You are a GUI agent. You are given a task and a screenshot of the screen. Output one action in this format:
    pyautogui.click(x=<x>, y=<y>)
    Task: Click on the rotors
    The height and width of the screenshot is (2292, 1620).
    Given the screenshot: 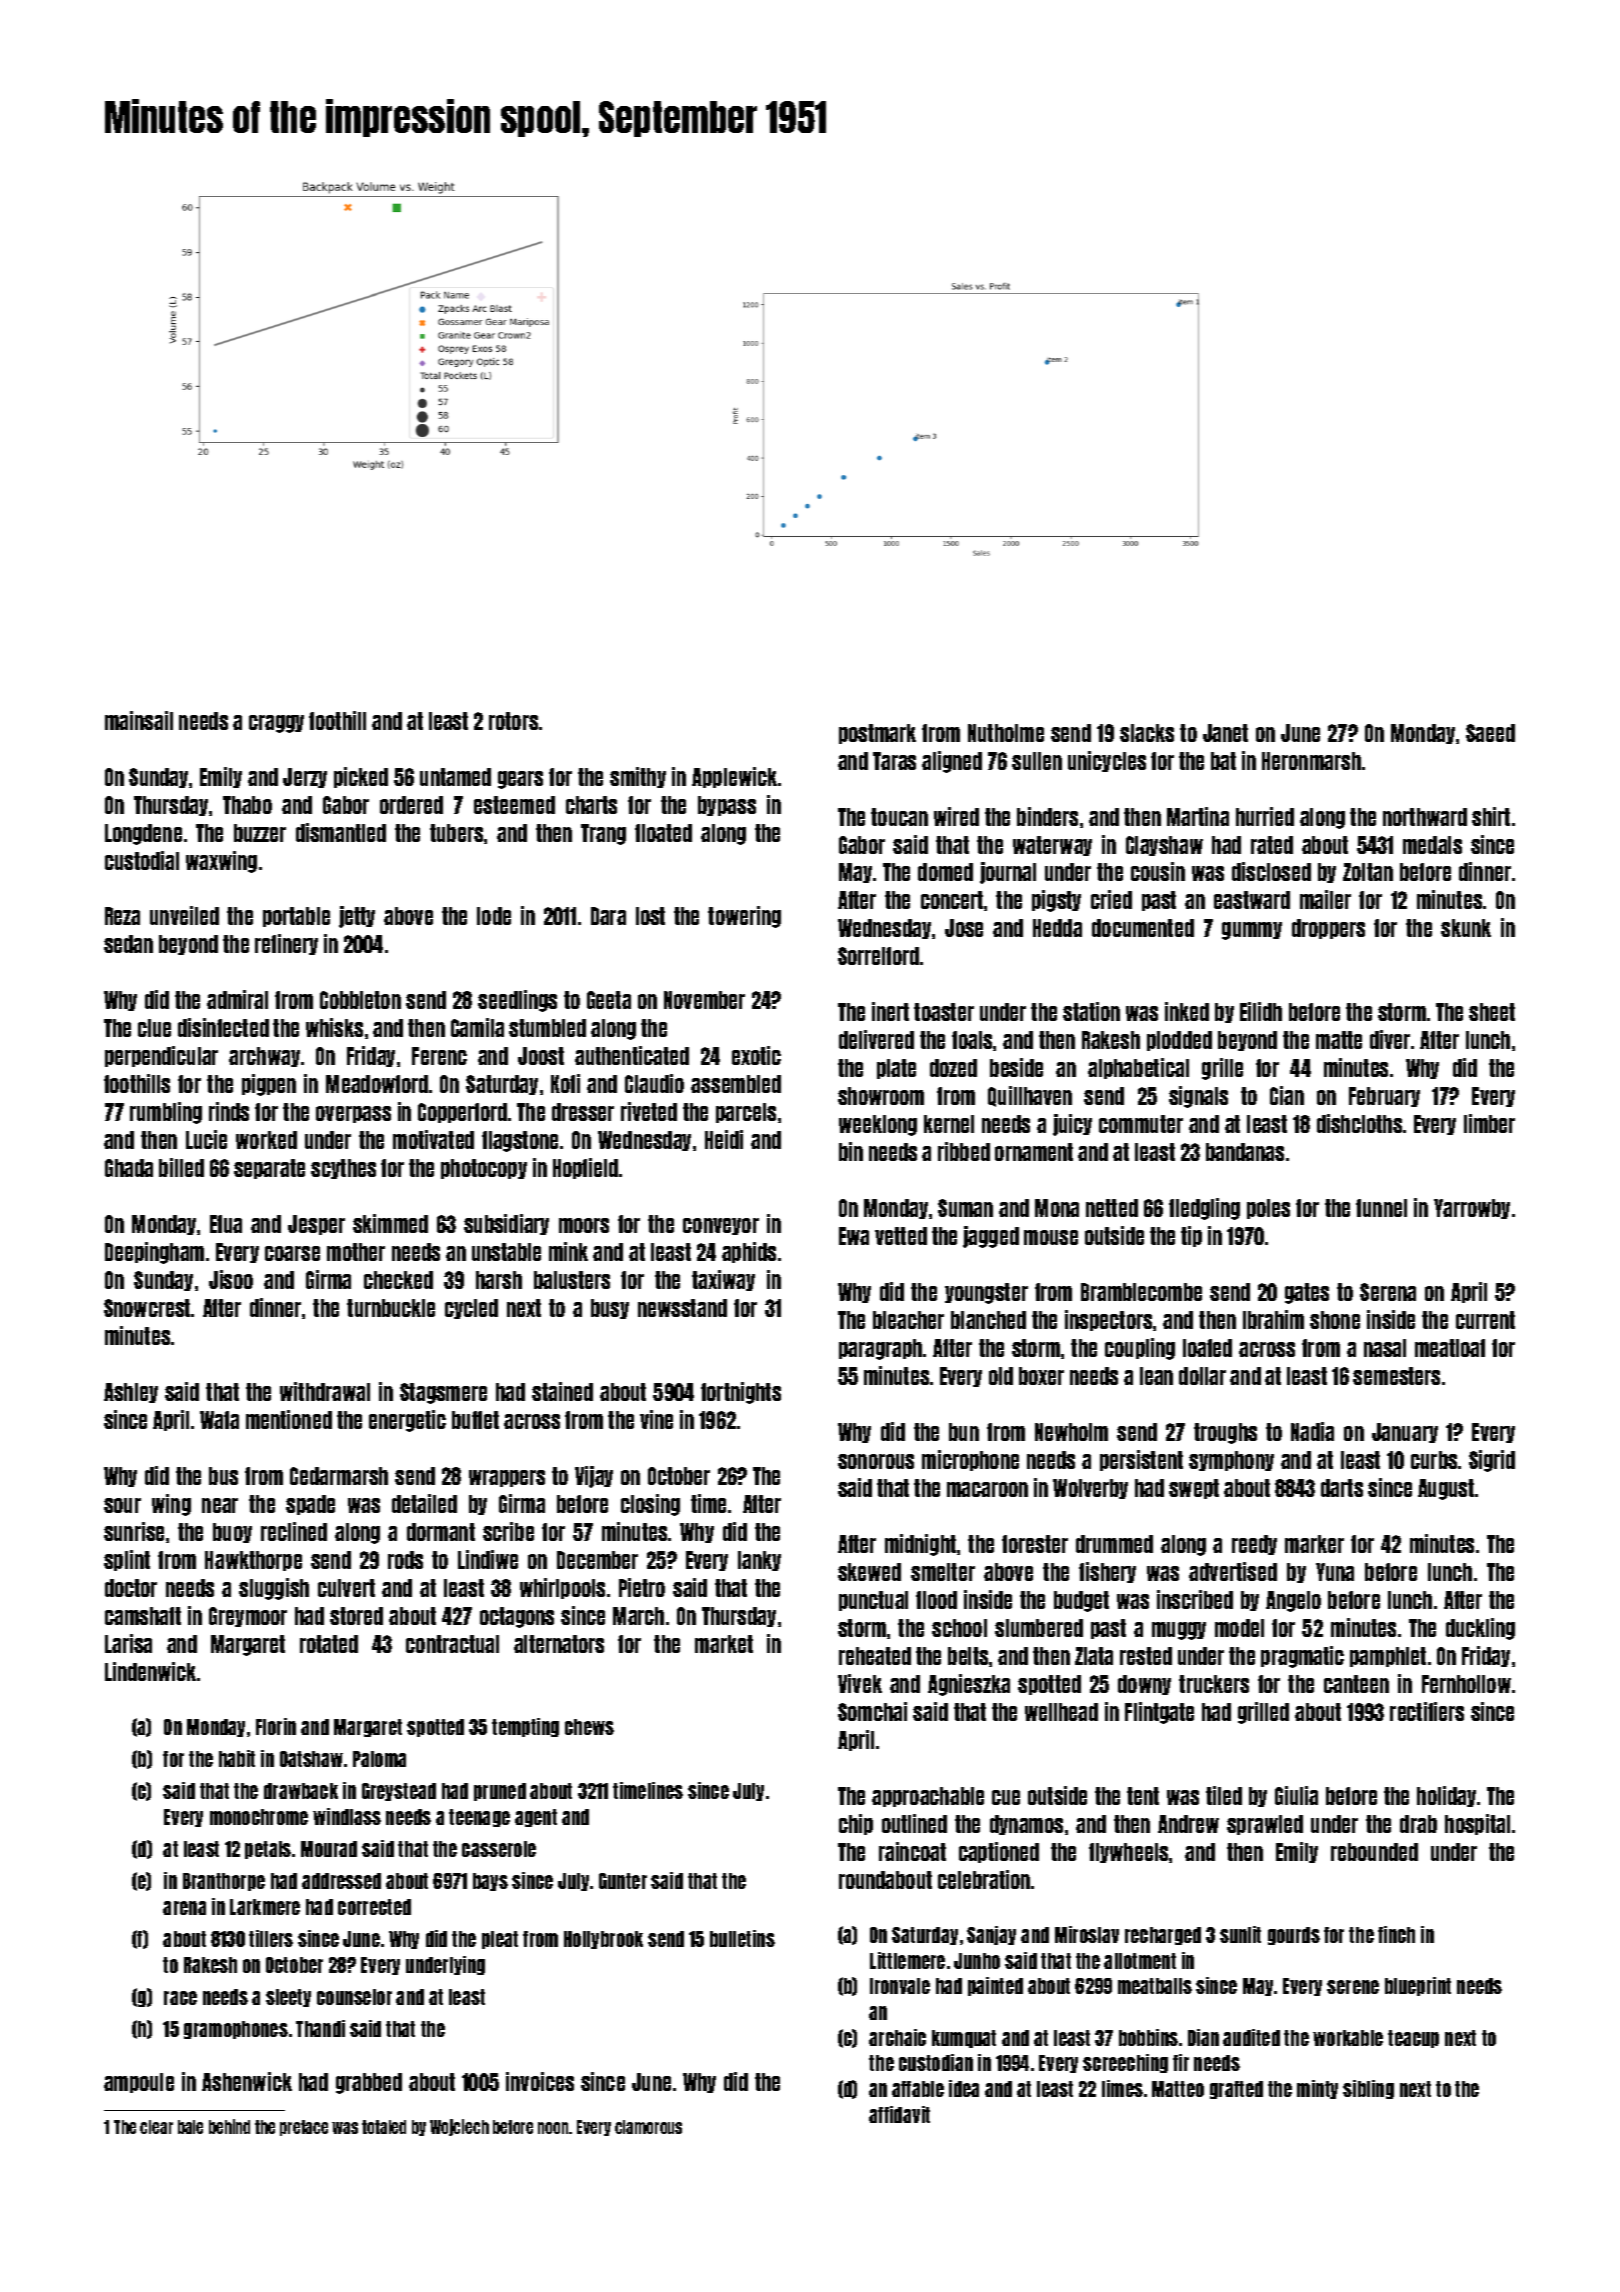 What is the action you would take?
    pyautogui.click(x=513, y=721)
